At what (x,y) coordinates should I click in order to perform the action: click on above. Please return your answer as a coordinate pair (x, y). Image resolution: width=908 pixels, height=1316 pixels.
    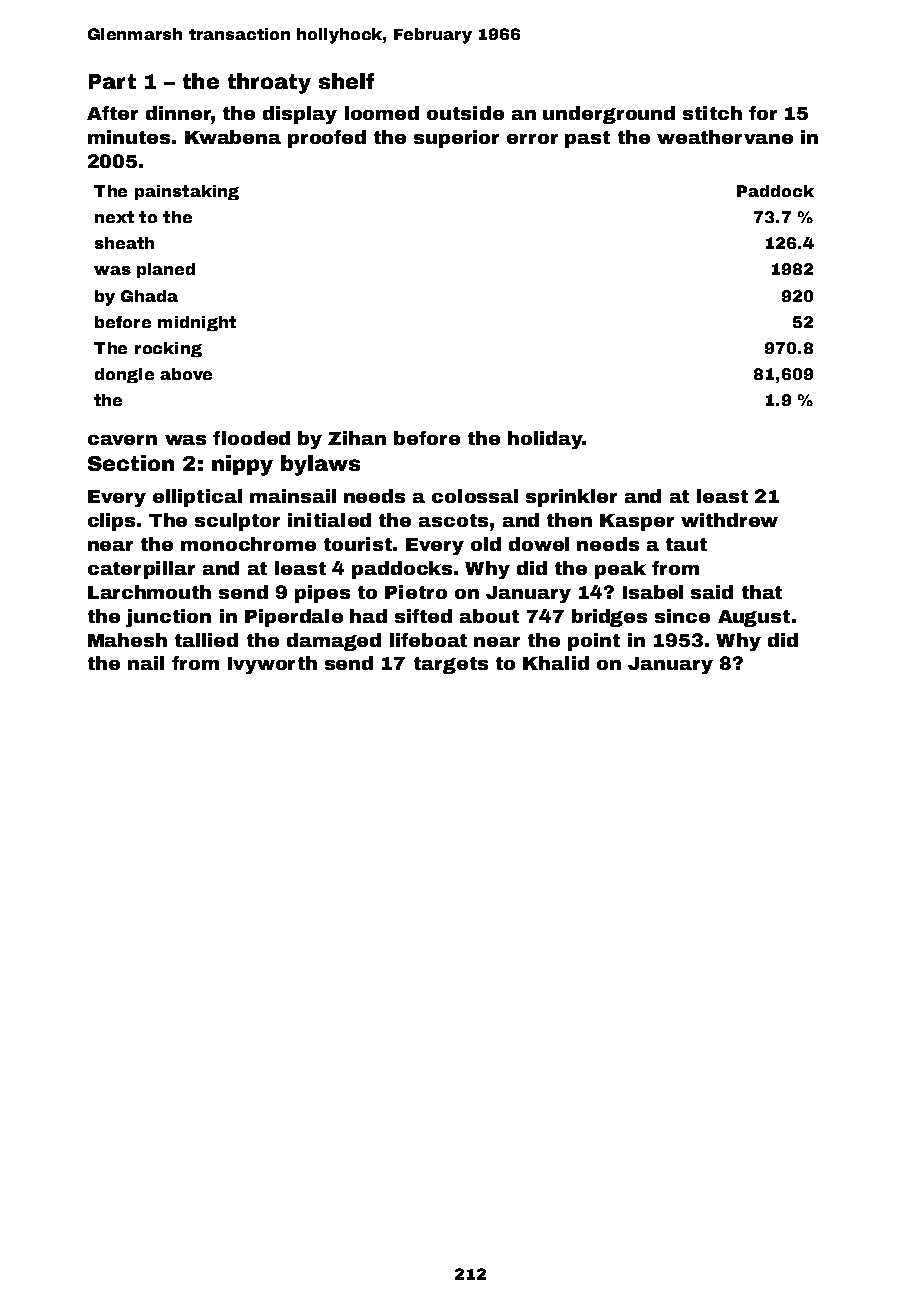
    Looking at the image, I should click on (186, 374).
